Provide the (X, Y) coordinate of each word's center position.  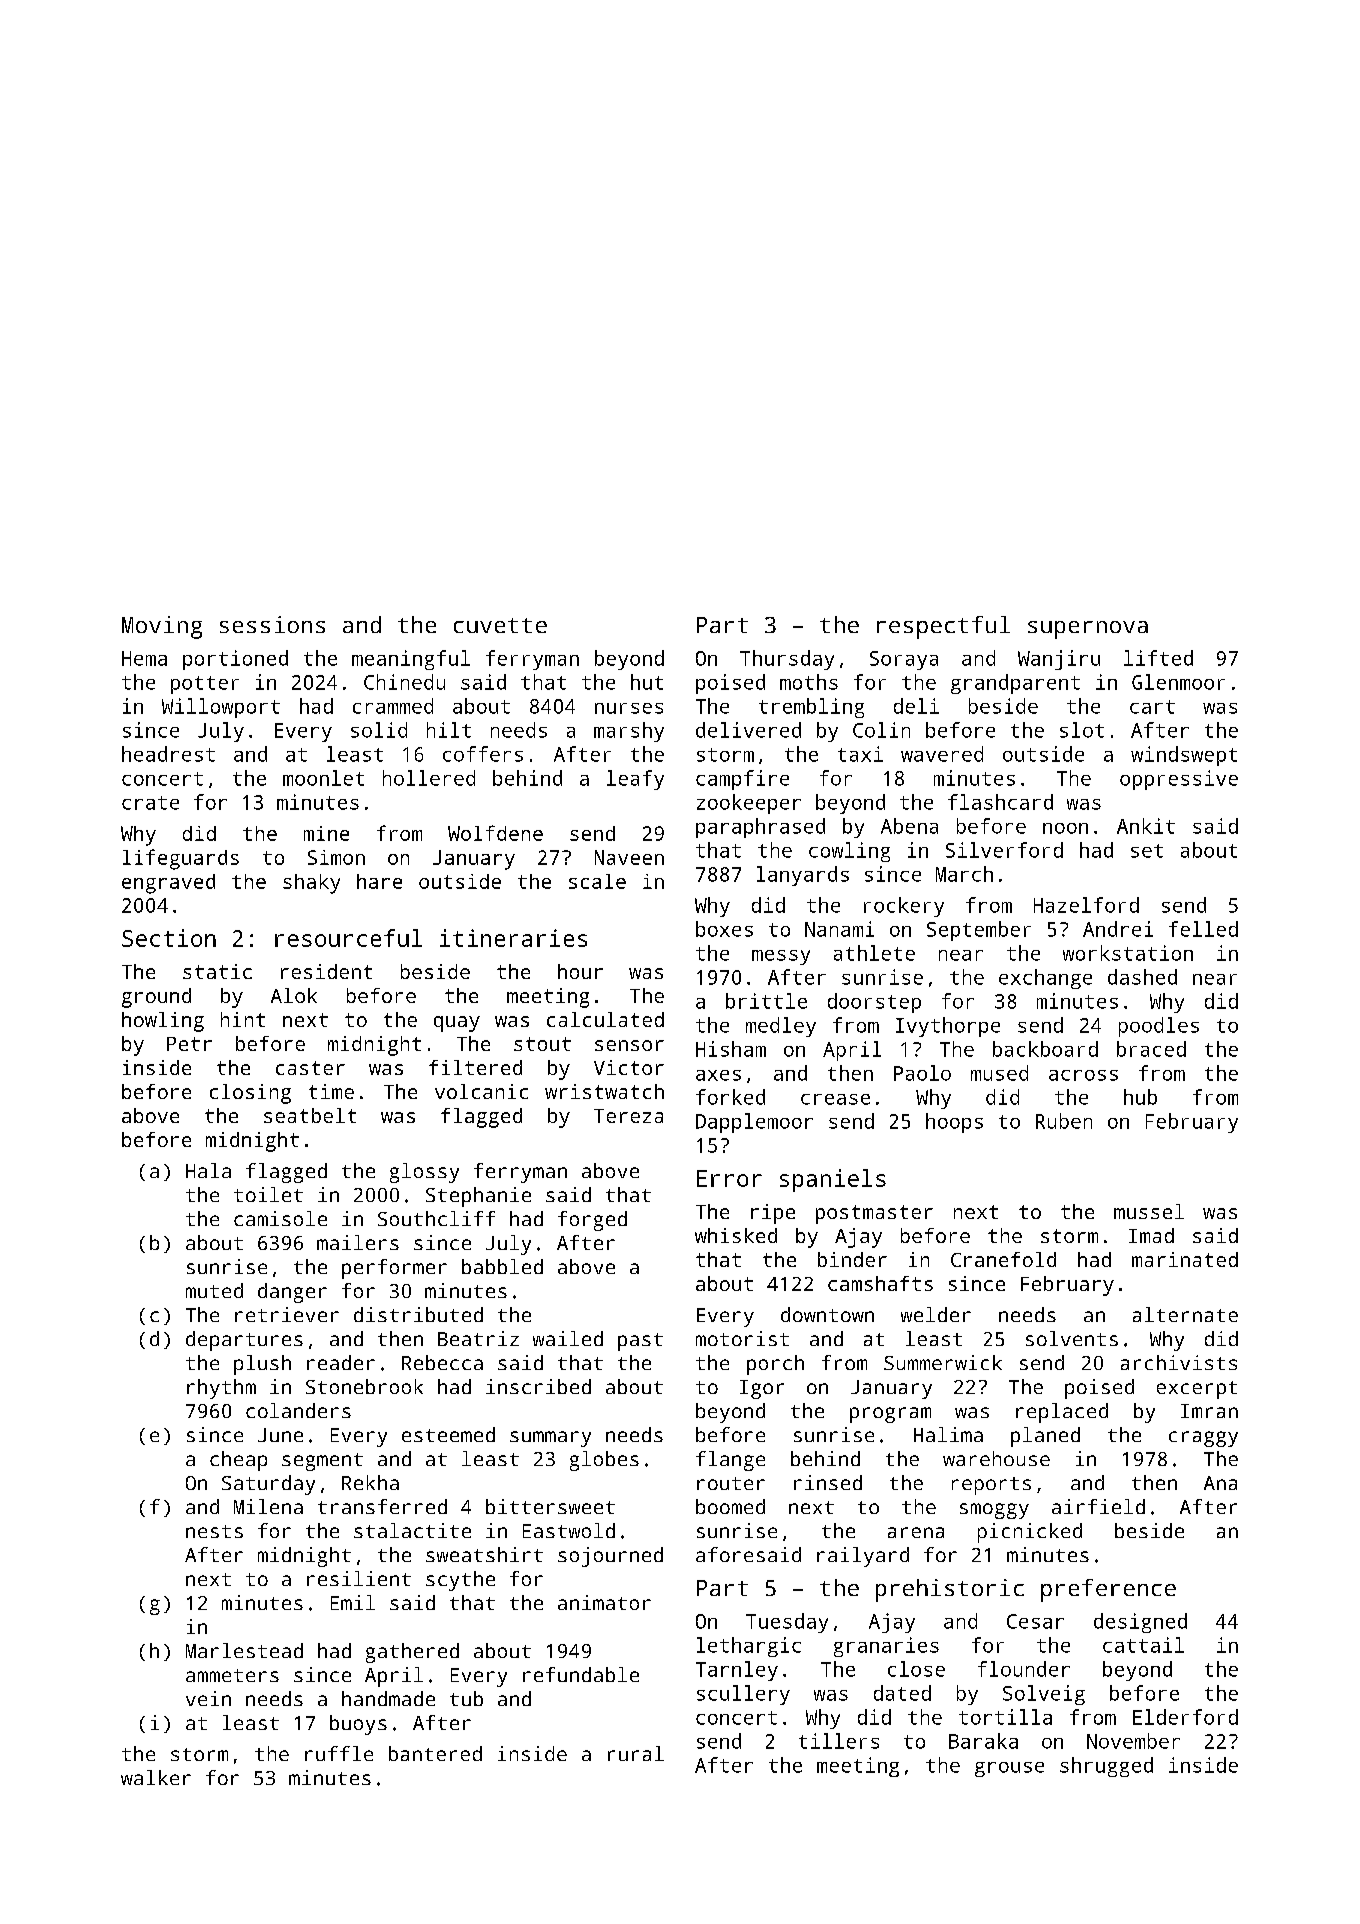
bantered (435, 1753)
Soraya (904, 660)
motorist (742, 1338)
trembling (811, 708)
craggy (1203, 1439)
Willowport (221, 708)
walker (156, 1777)
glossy (424, 1173)
